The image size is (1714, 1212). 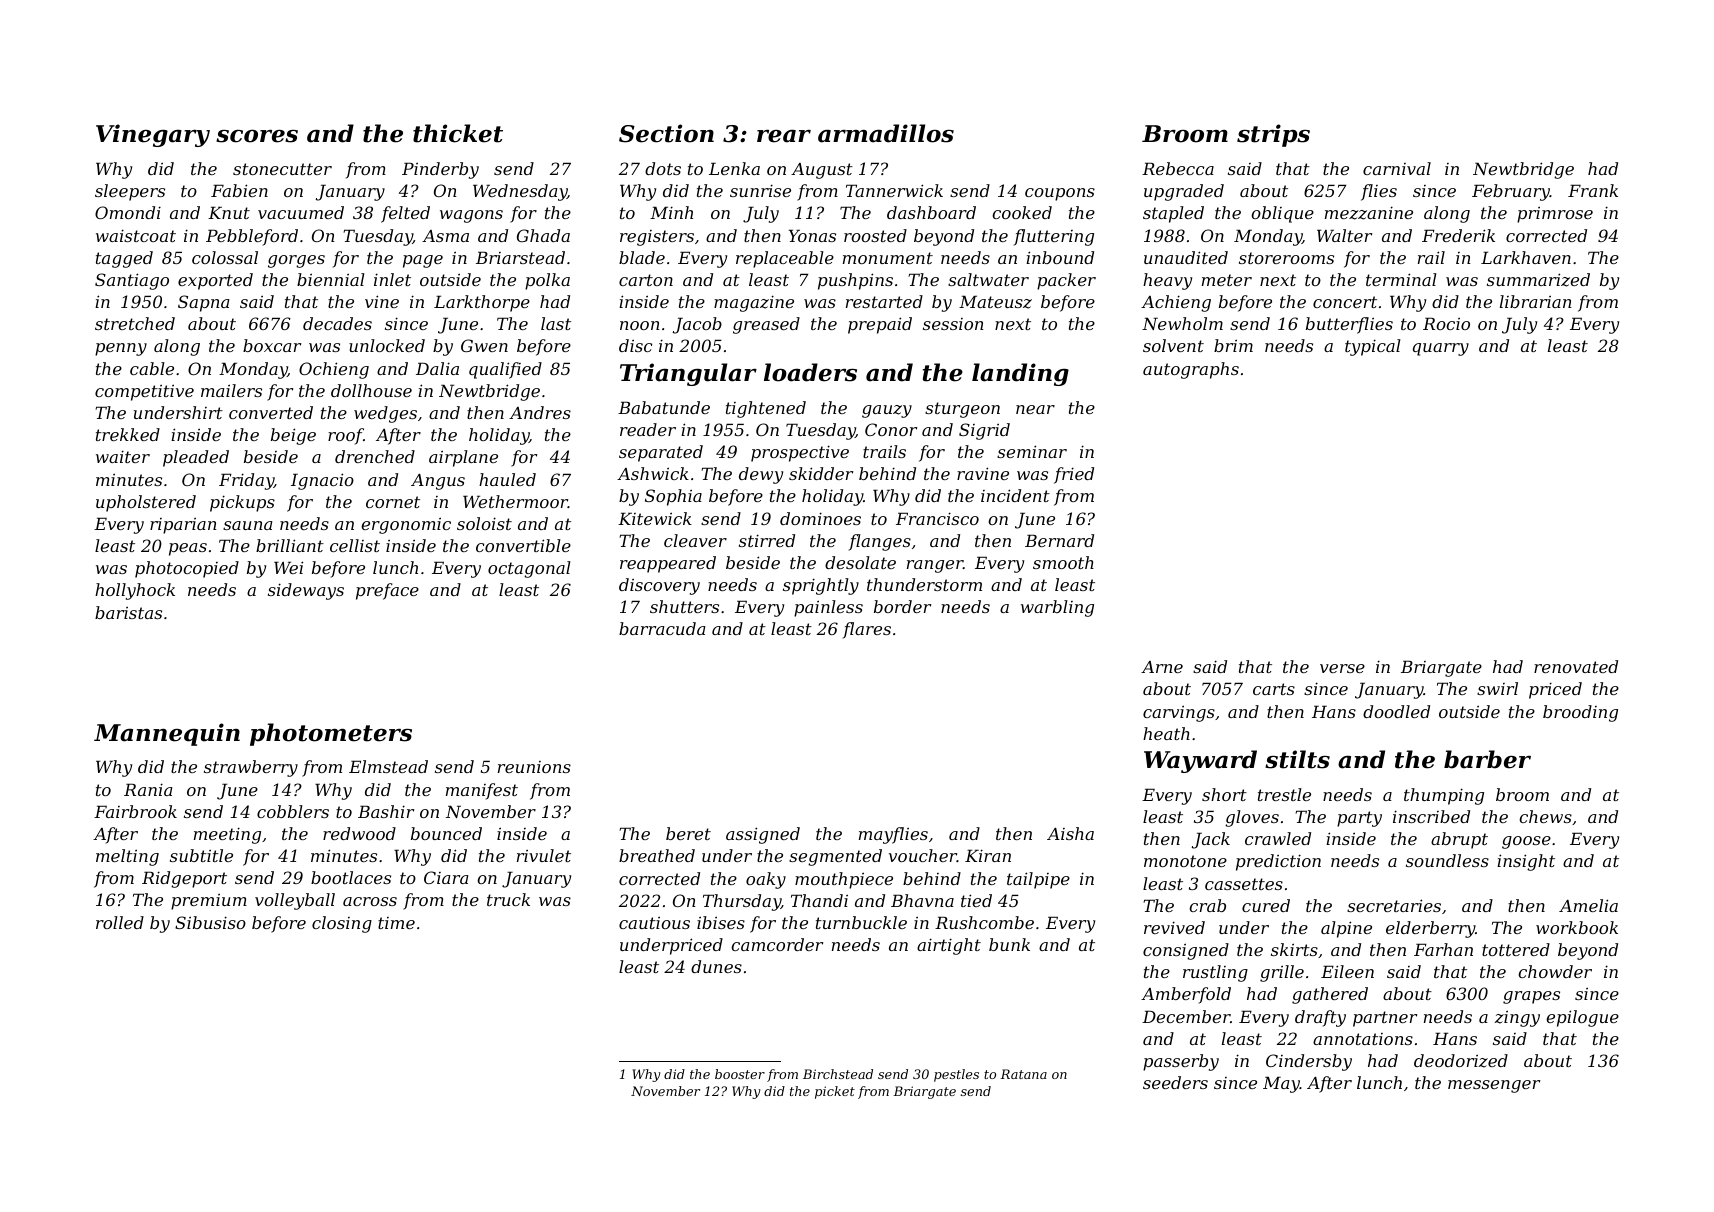 I want to click on Briarstead, so click(x=520, y=257).
